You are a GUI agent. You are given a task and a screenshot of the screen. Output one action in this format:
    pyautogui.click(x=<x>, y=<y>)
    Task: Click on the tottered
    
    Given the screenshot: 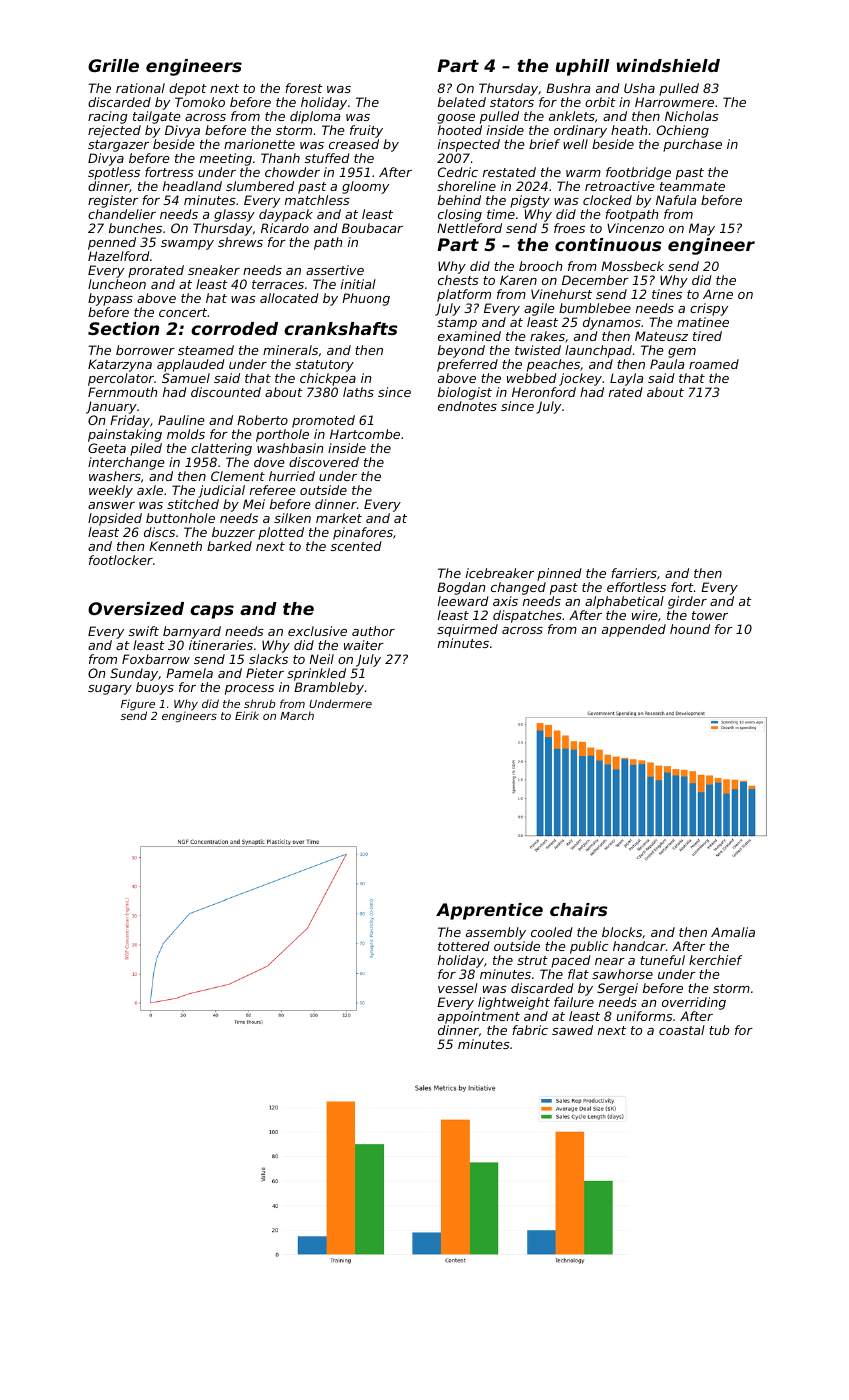 What is the action you would take?
    pyautogui.click(x=464, y=946)
